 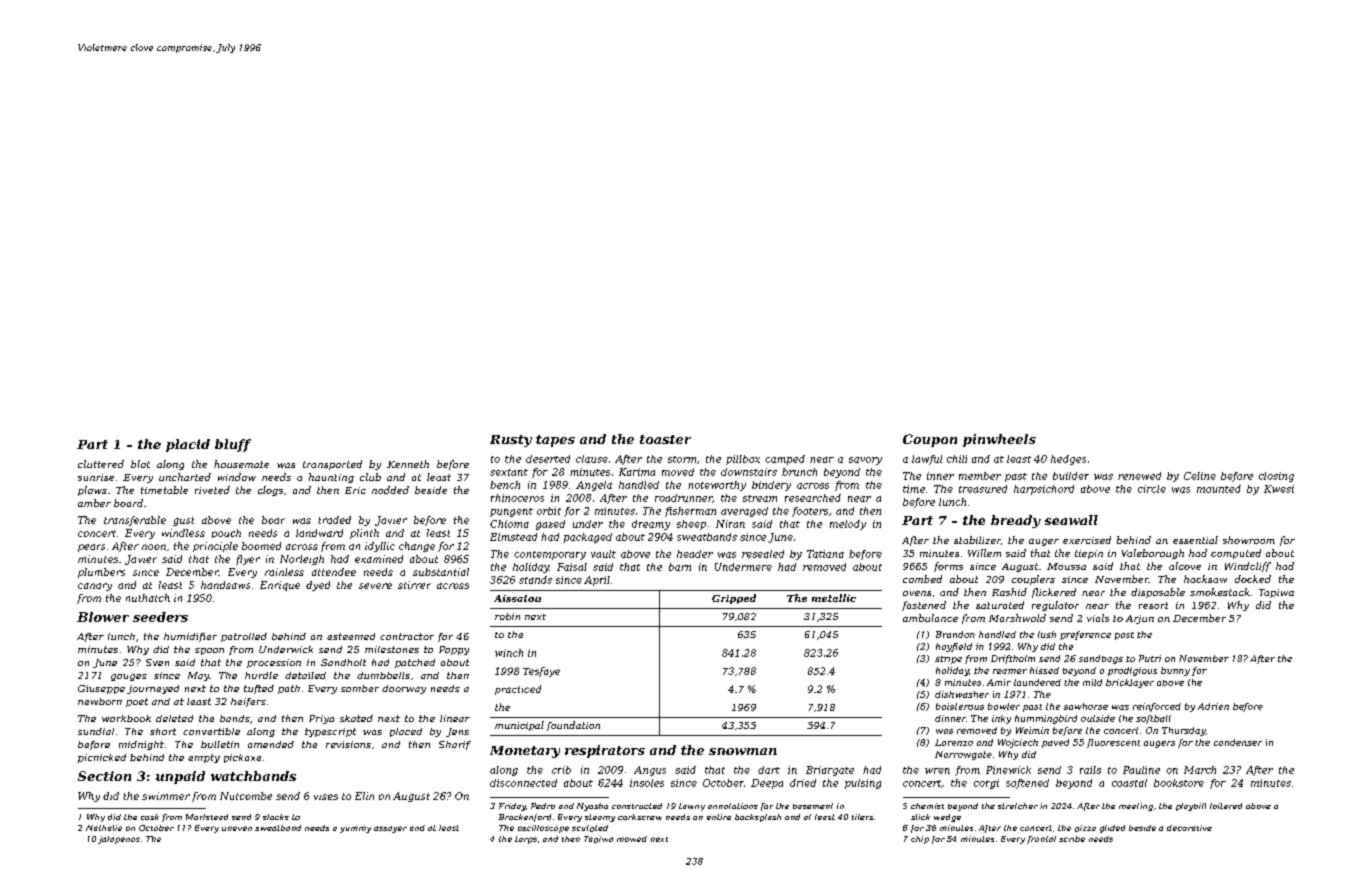 What do you see at coordinates (948, 660) in the screenshot?
I see `stripe` at bounding box center [948, 660].
